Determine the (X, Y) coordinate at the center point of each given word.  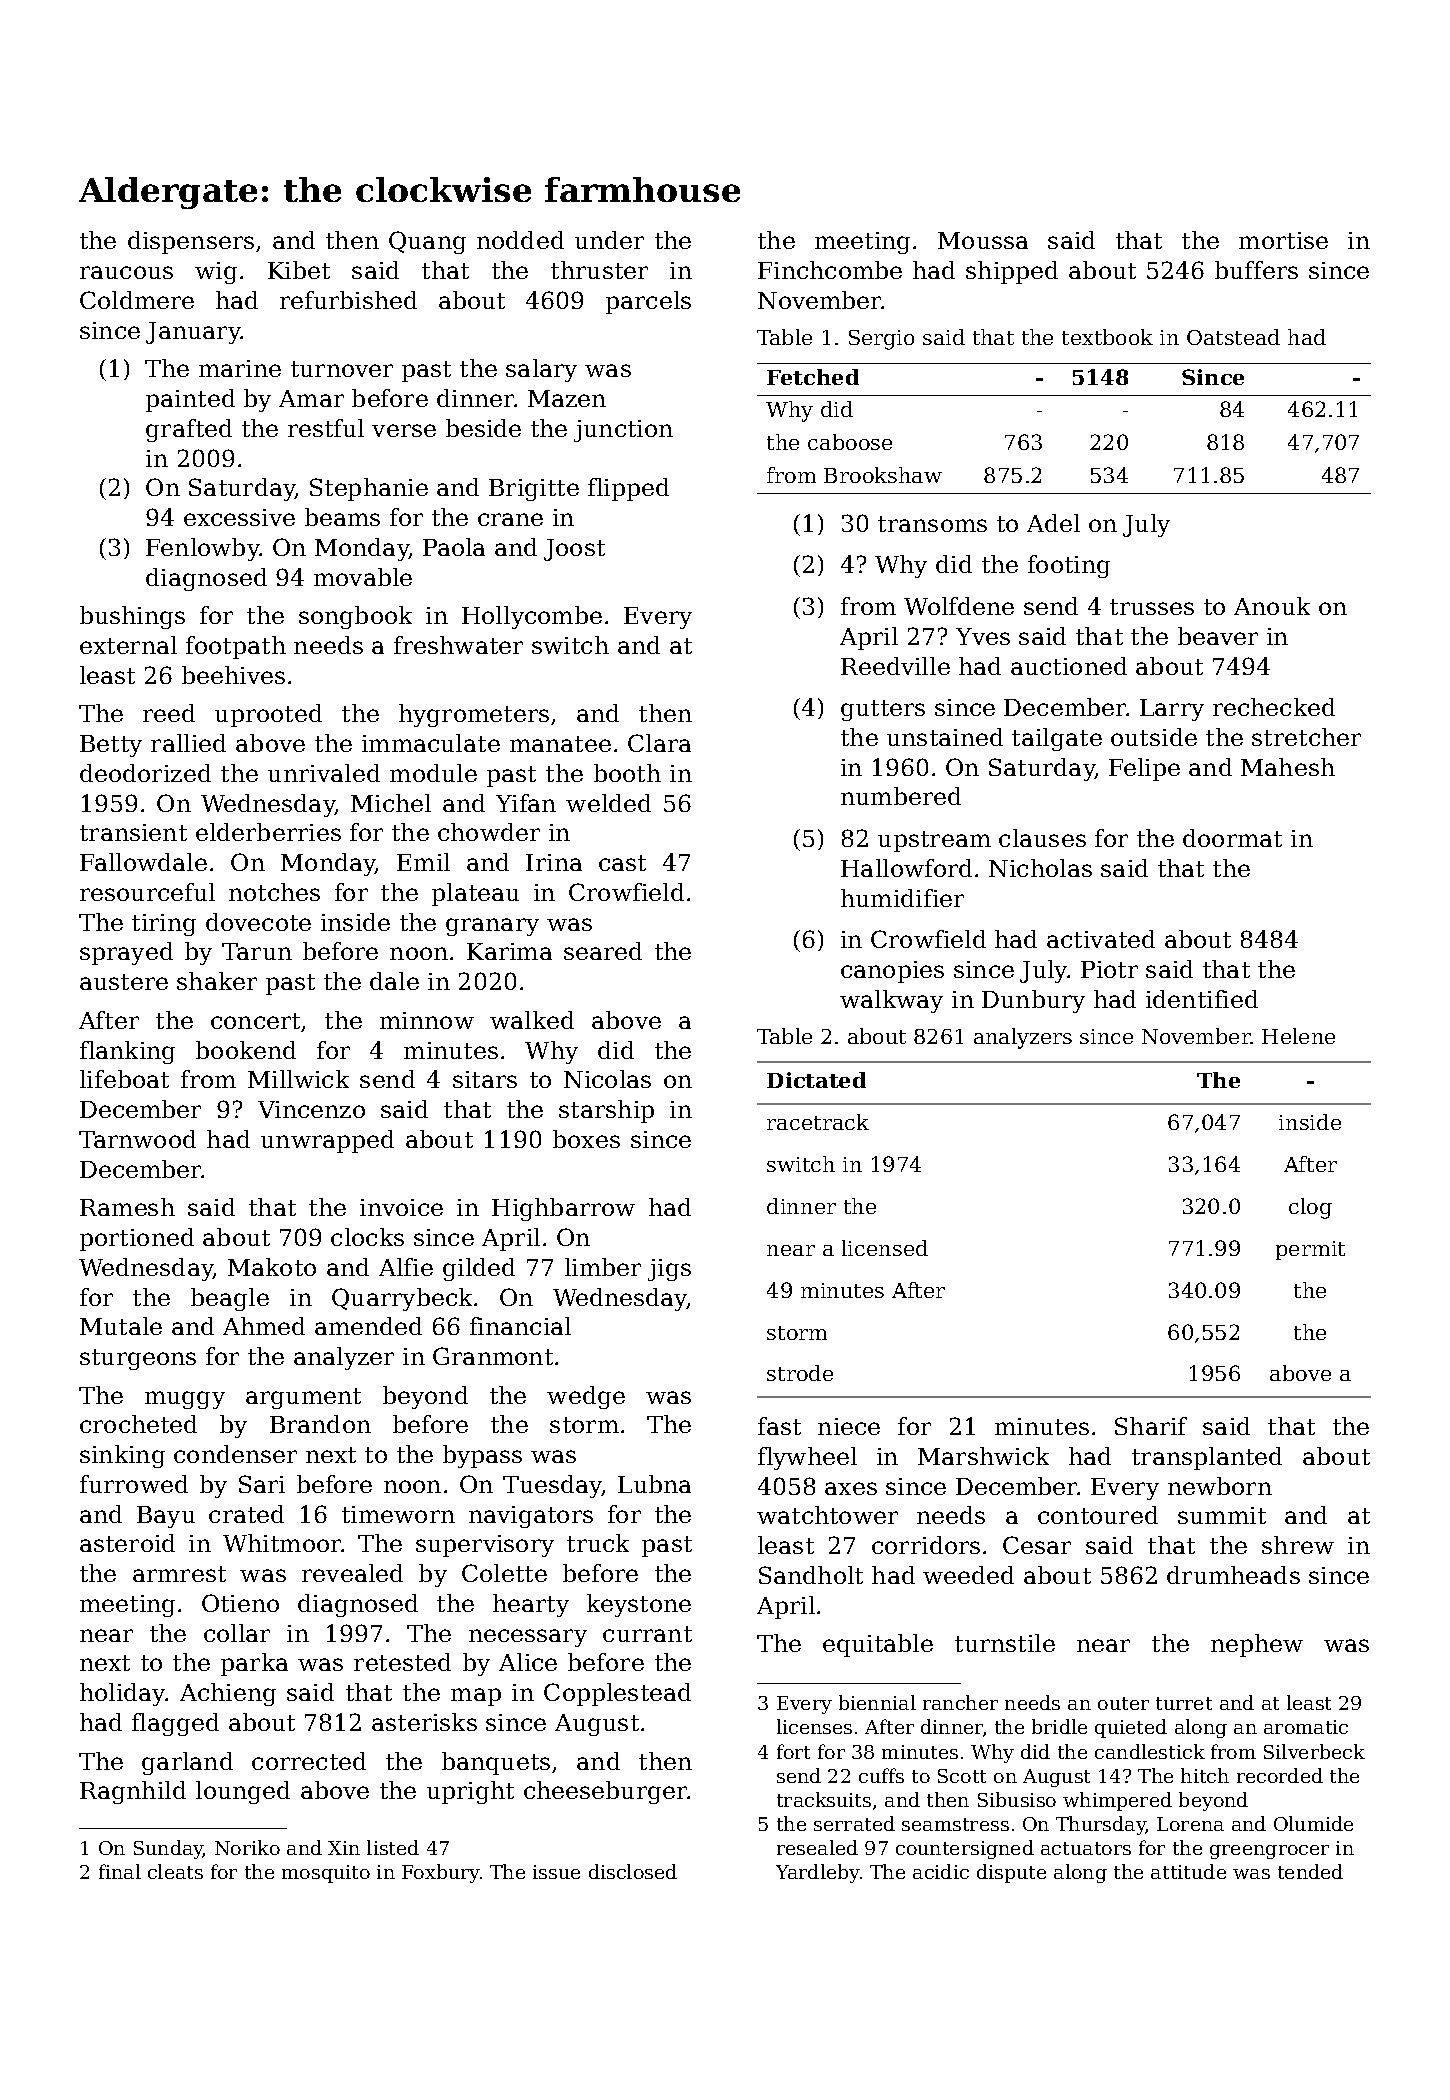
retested (402, 1662)
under (609, 240)
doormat (1232, 838)
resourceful (147, 892)
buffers (1256, 270)
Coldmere (137, 300)
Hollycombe (532, 617)
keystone (639, 1605)
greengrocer (1269, 1852)
